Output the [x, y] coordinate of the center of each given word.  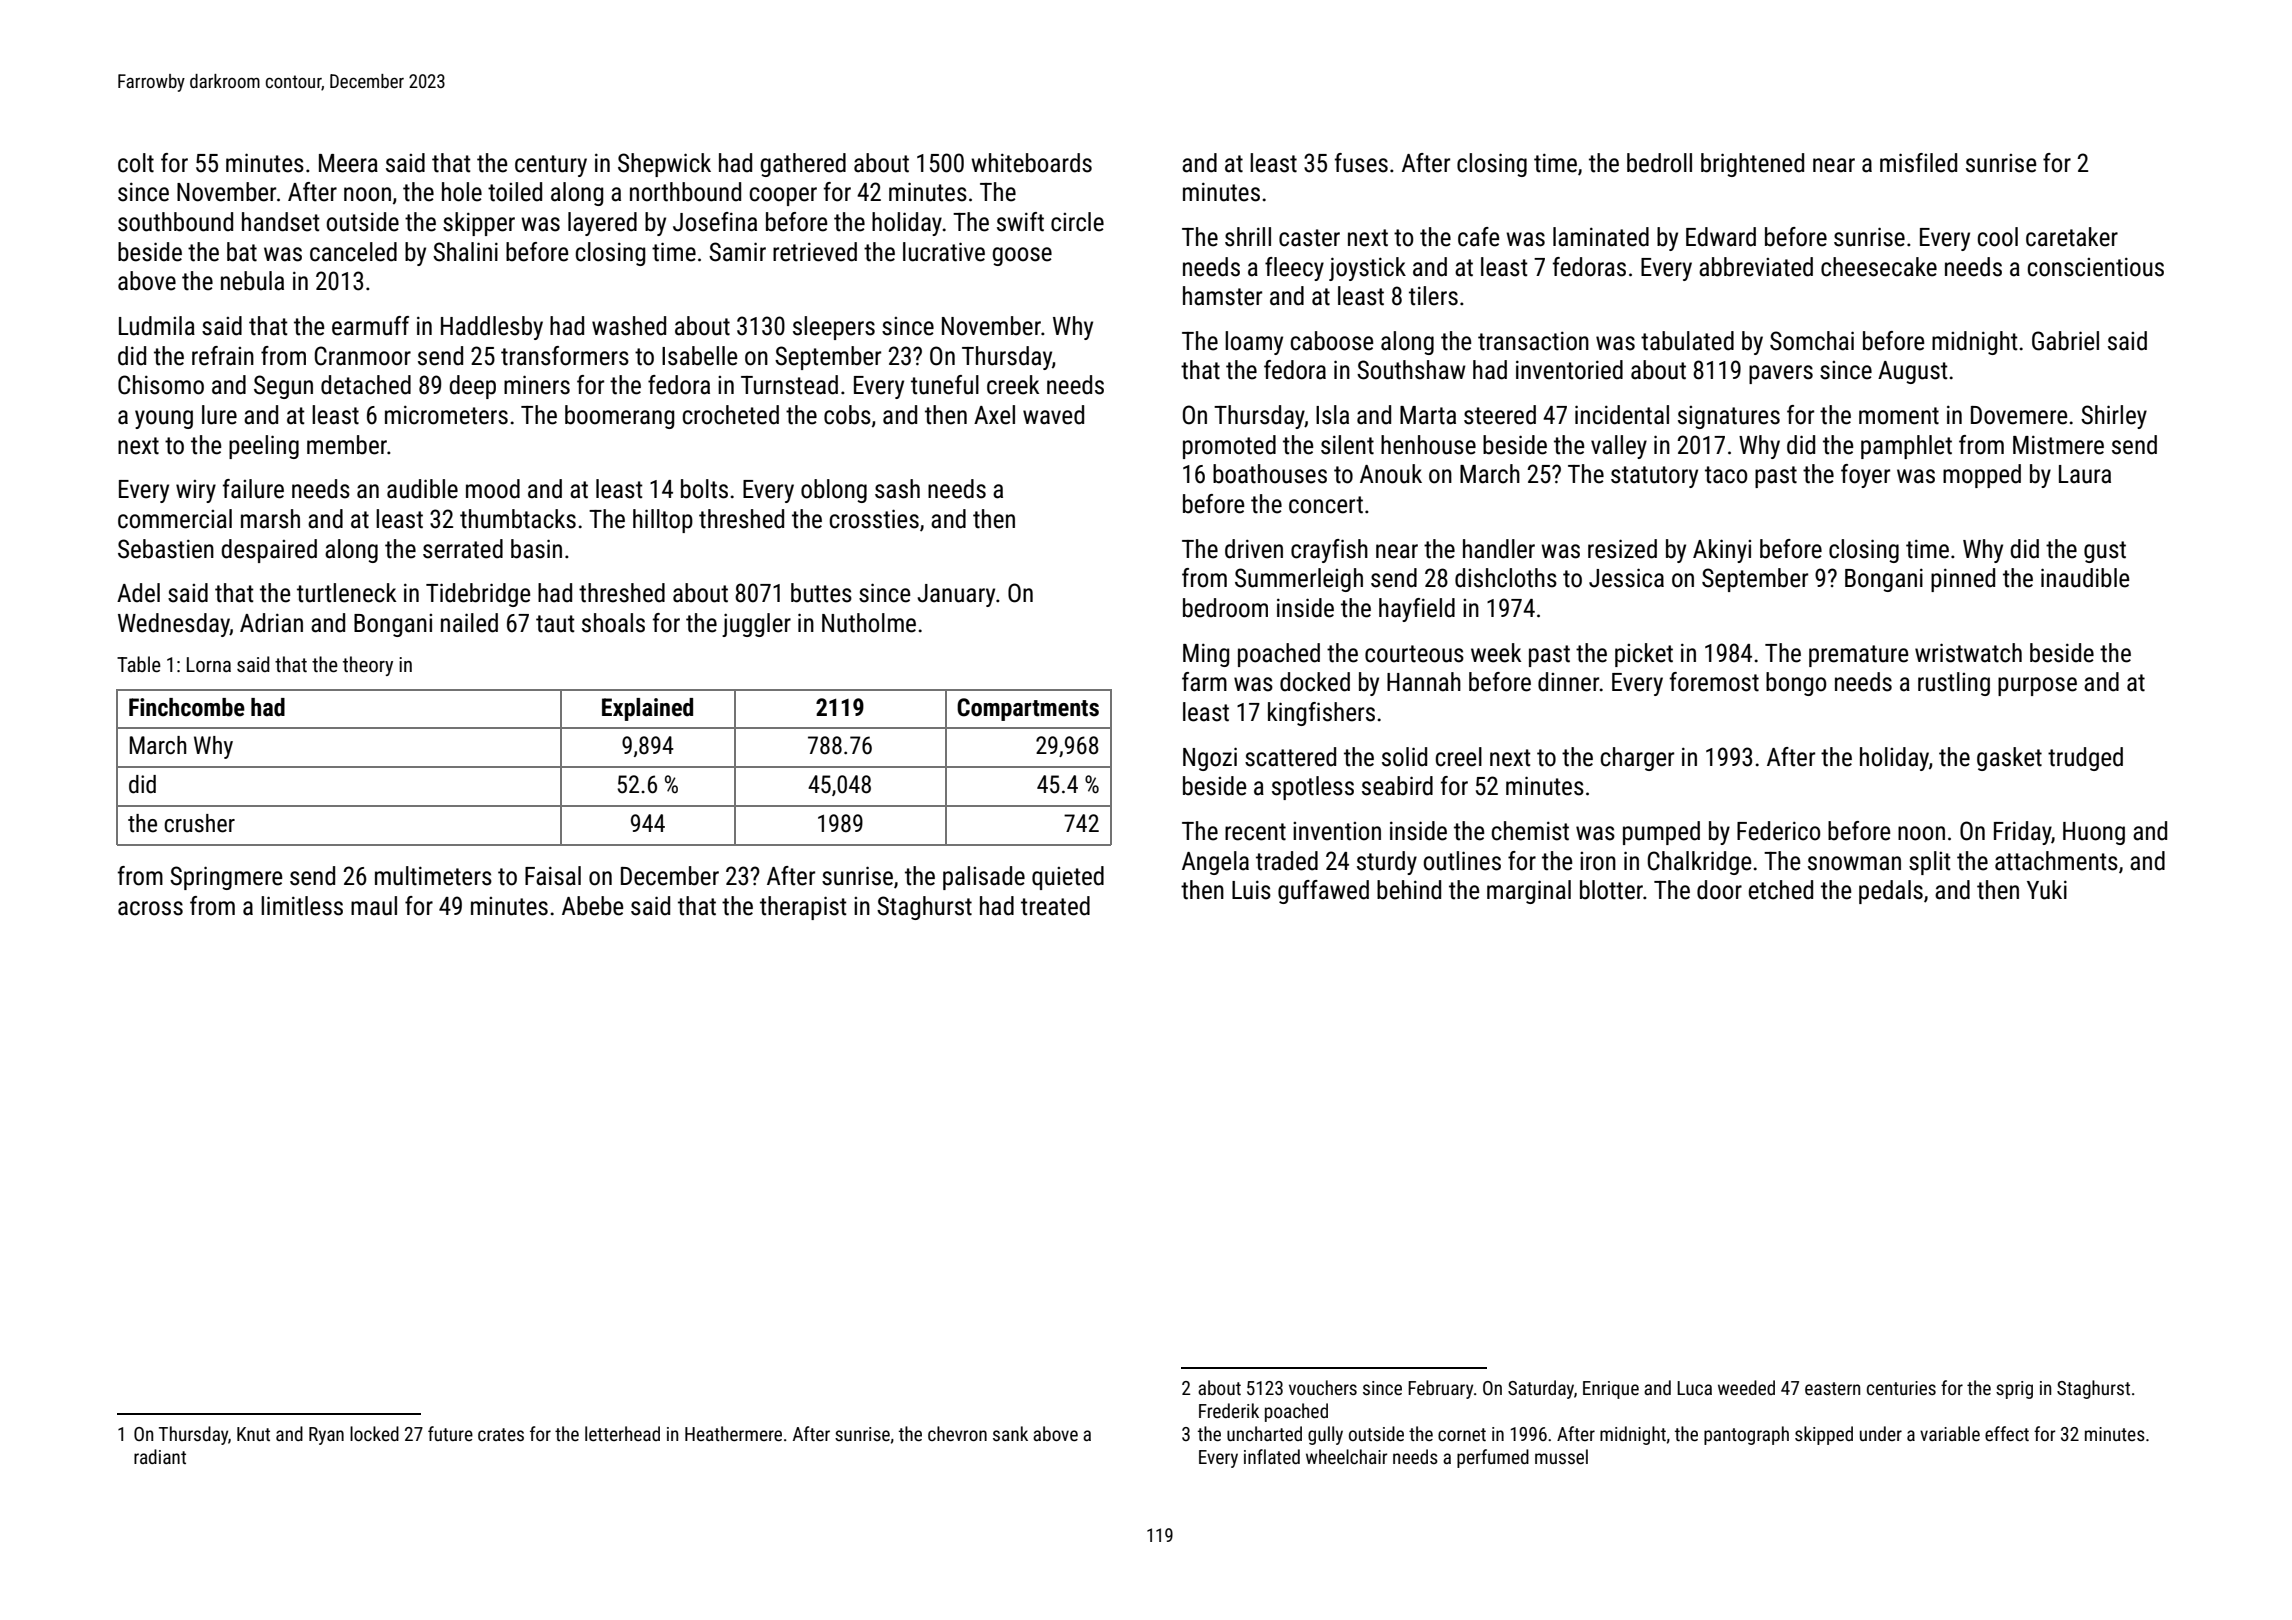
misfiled [1918, 163]
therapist [803, 908]
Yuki [2047, 890]
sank [1010, 1433]
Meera [348, 163]
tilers [1433, 296]
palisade [984, 878]
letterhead [622, 1433]
